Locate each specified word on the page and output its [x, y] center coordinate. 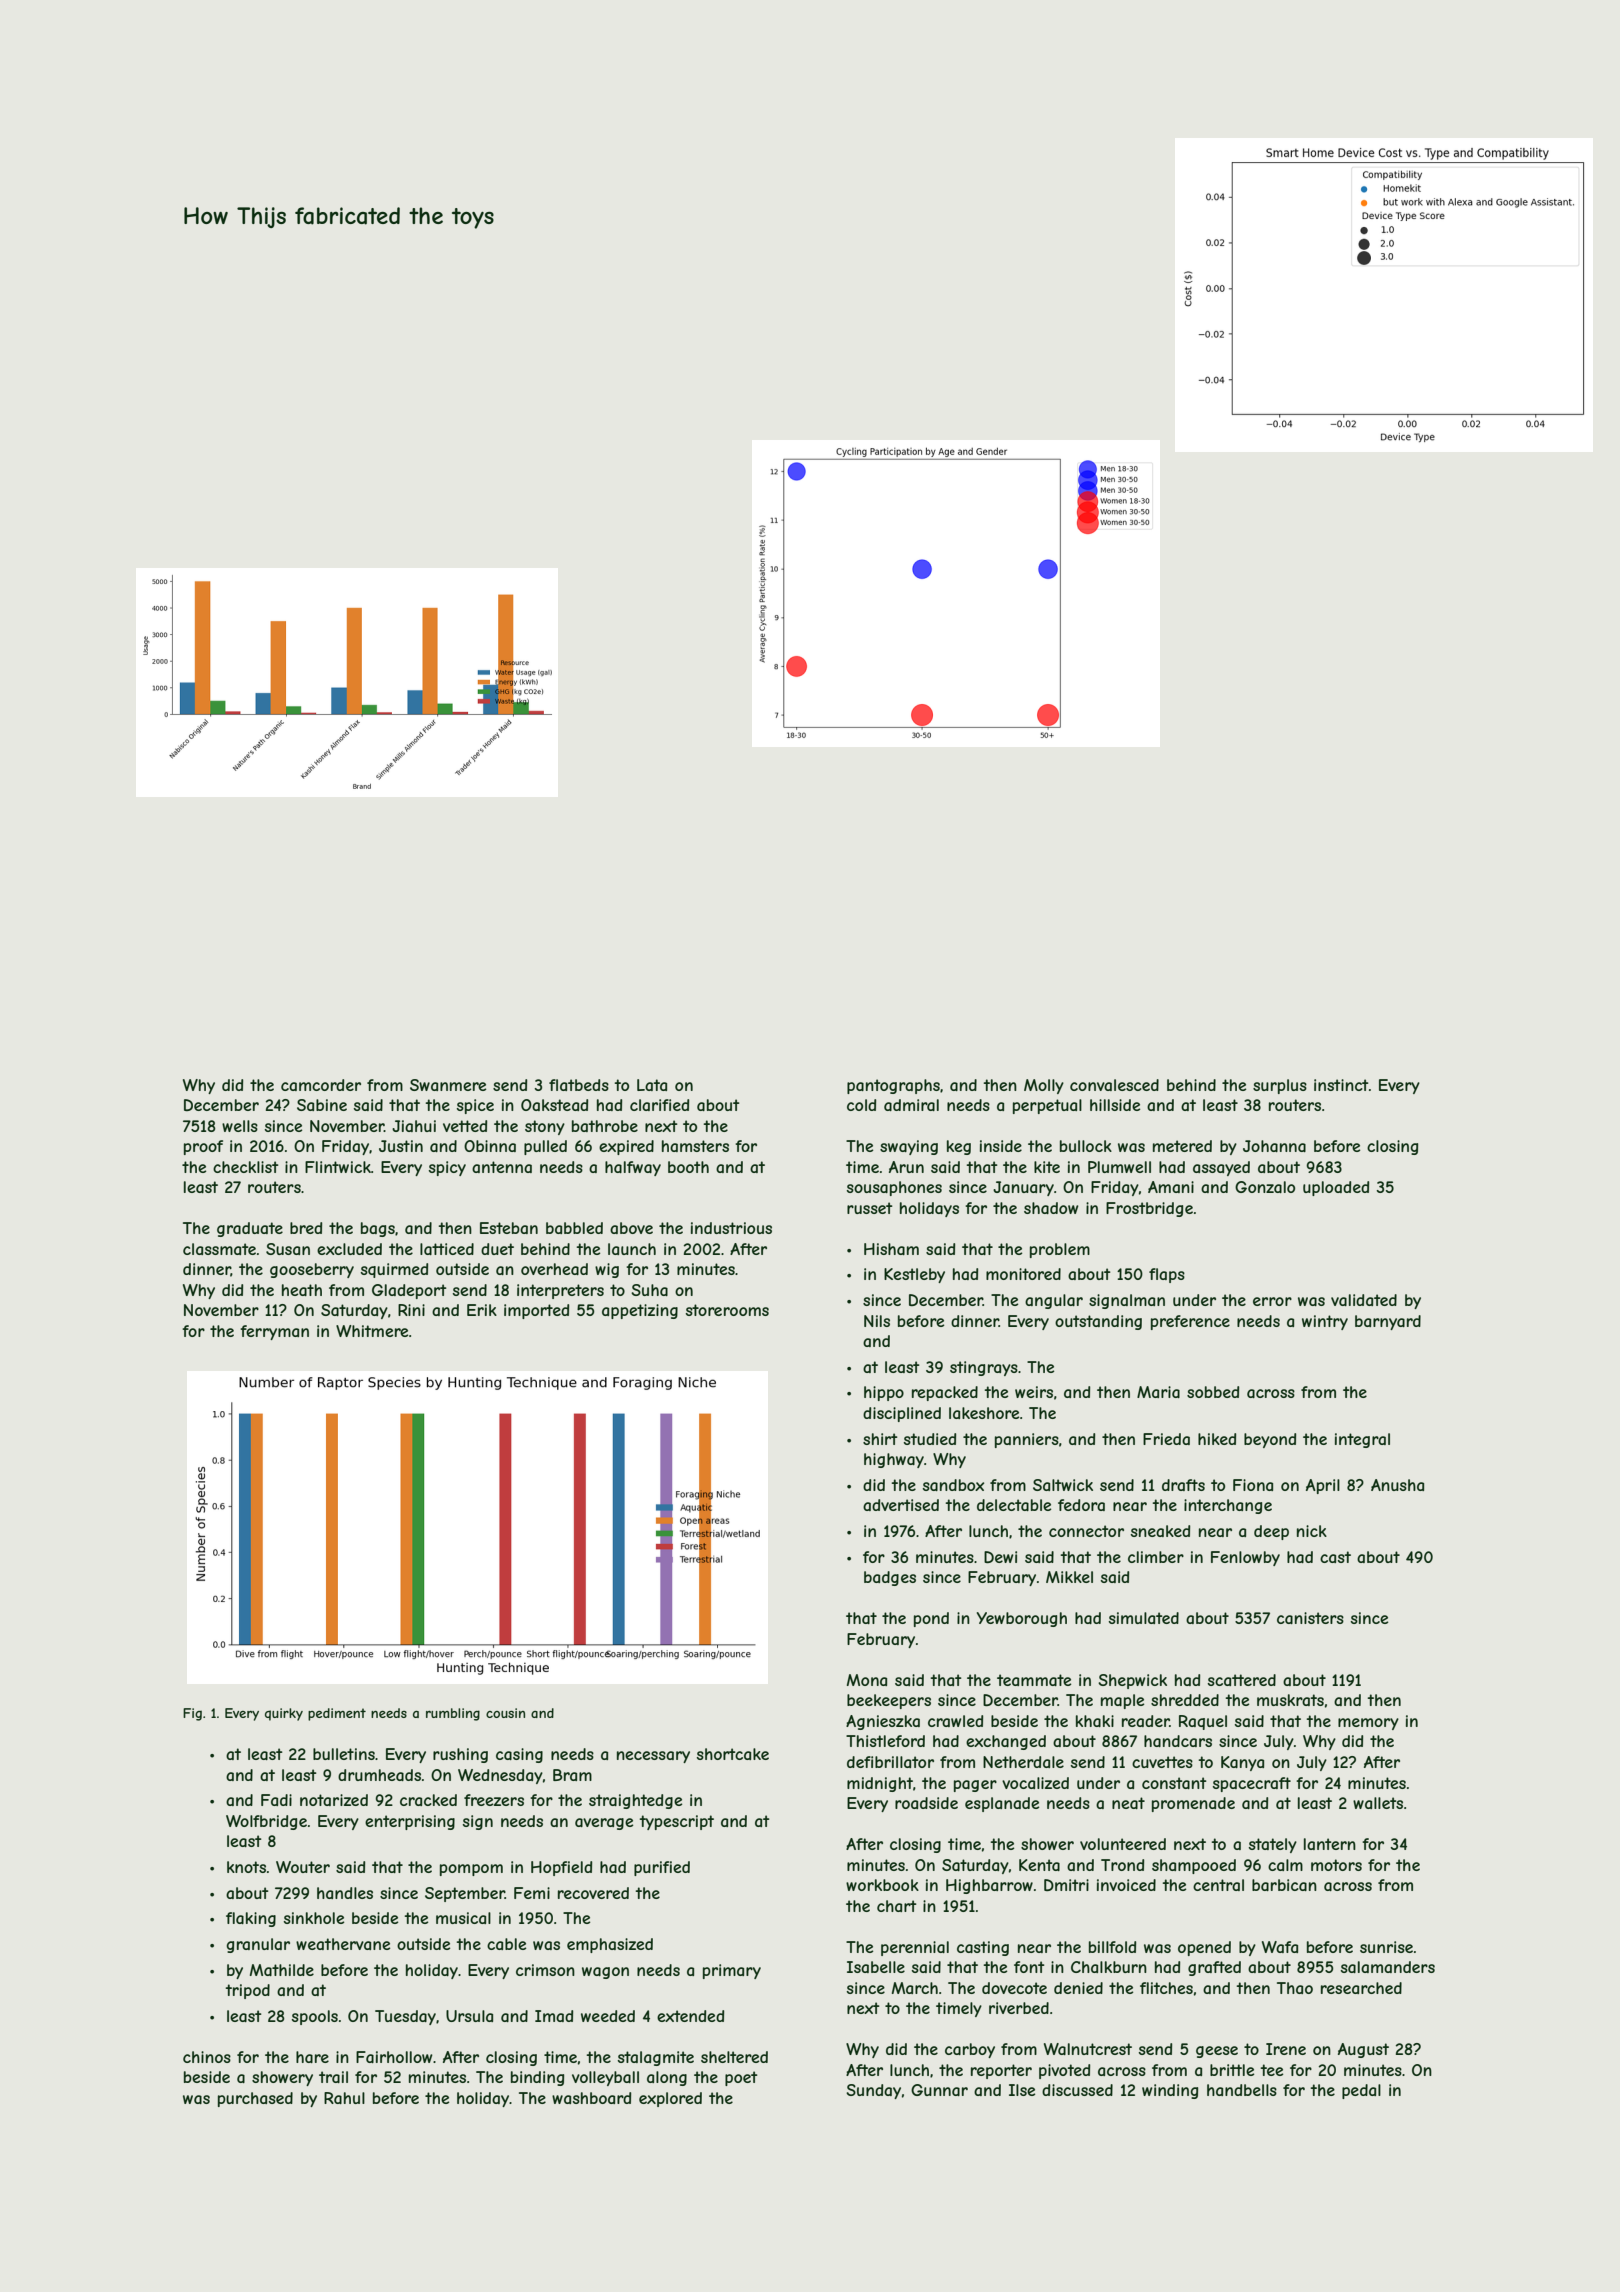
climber [1156, 1557]
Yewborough [1022, 1619]
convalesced [1114, 1085]
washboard [591, 2098]
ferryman [274, 1332]
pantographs [893, 1086]
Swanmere [448, 1085]
